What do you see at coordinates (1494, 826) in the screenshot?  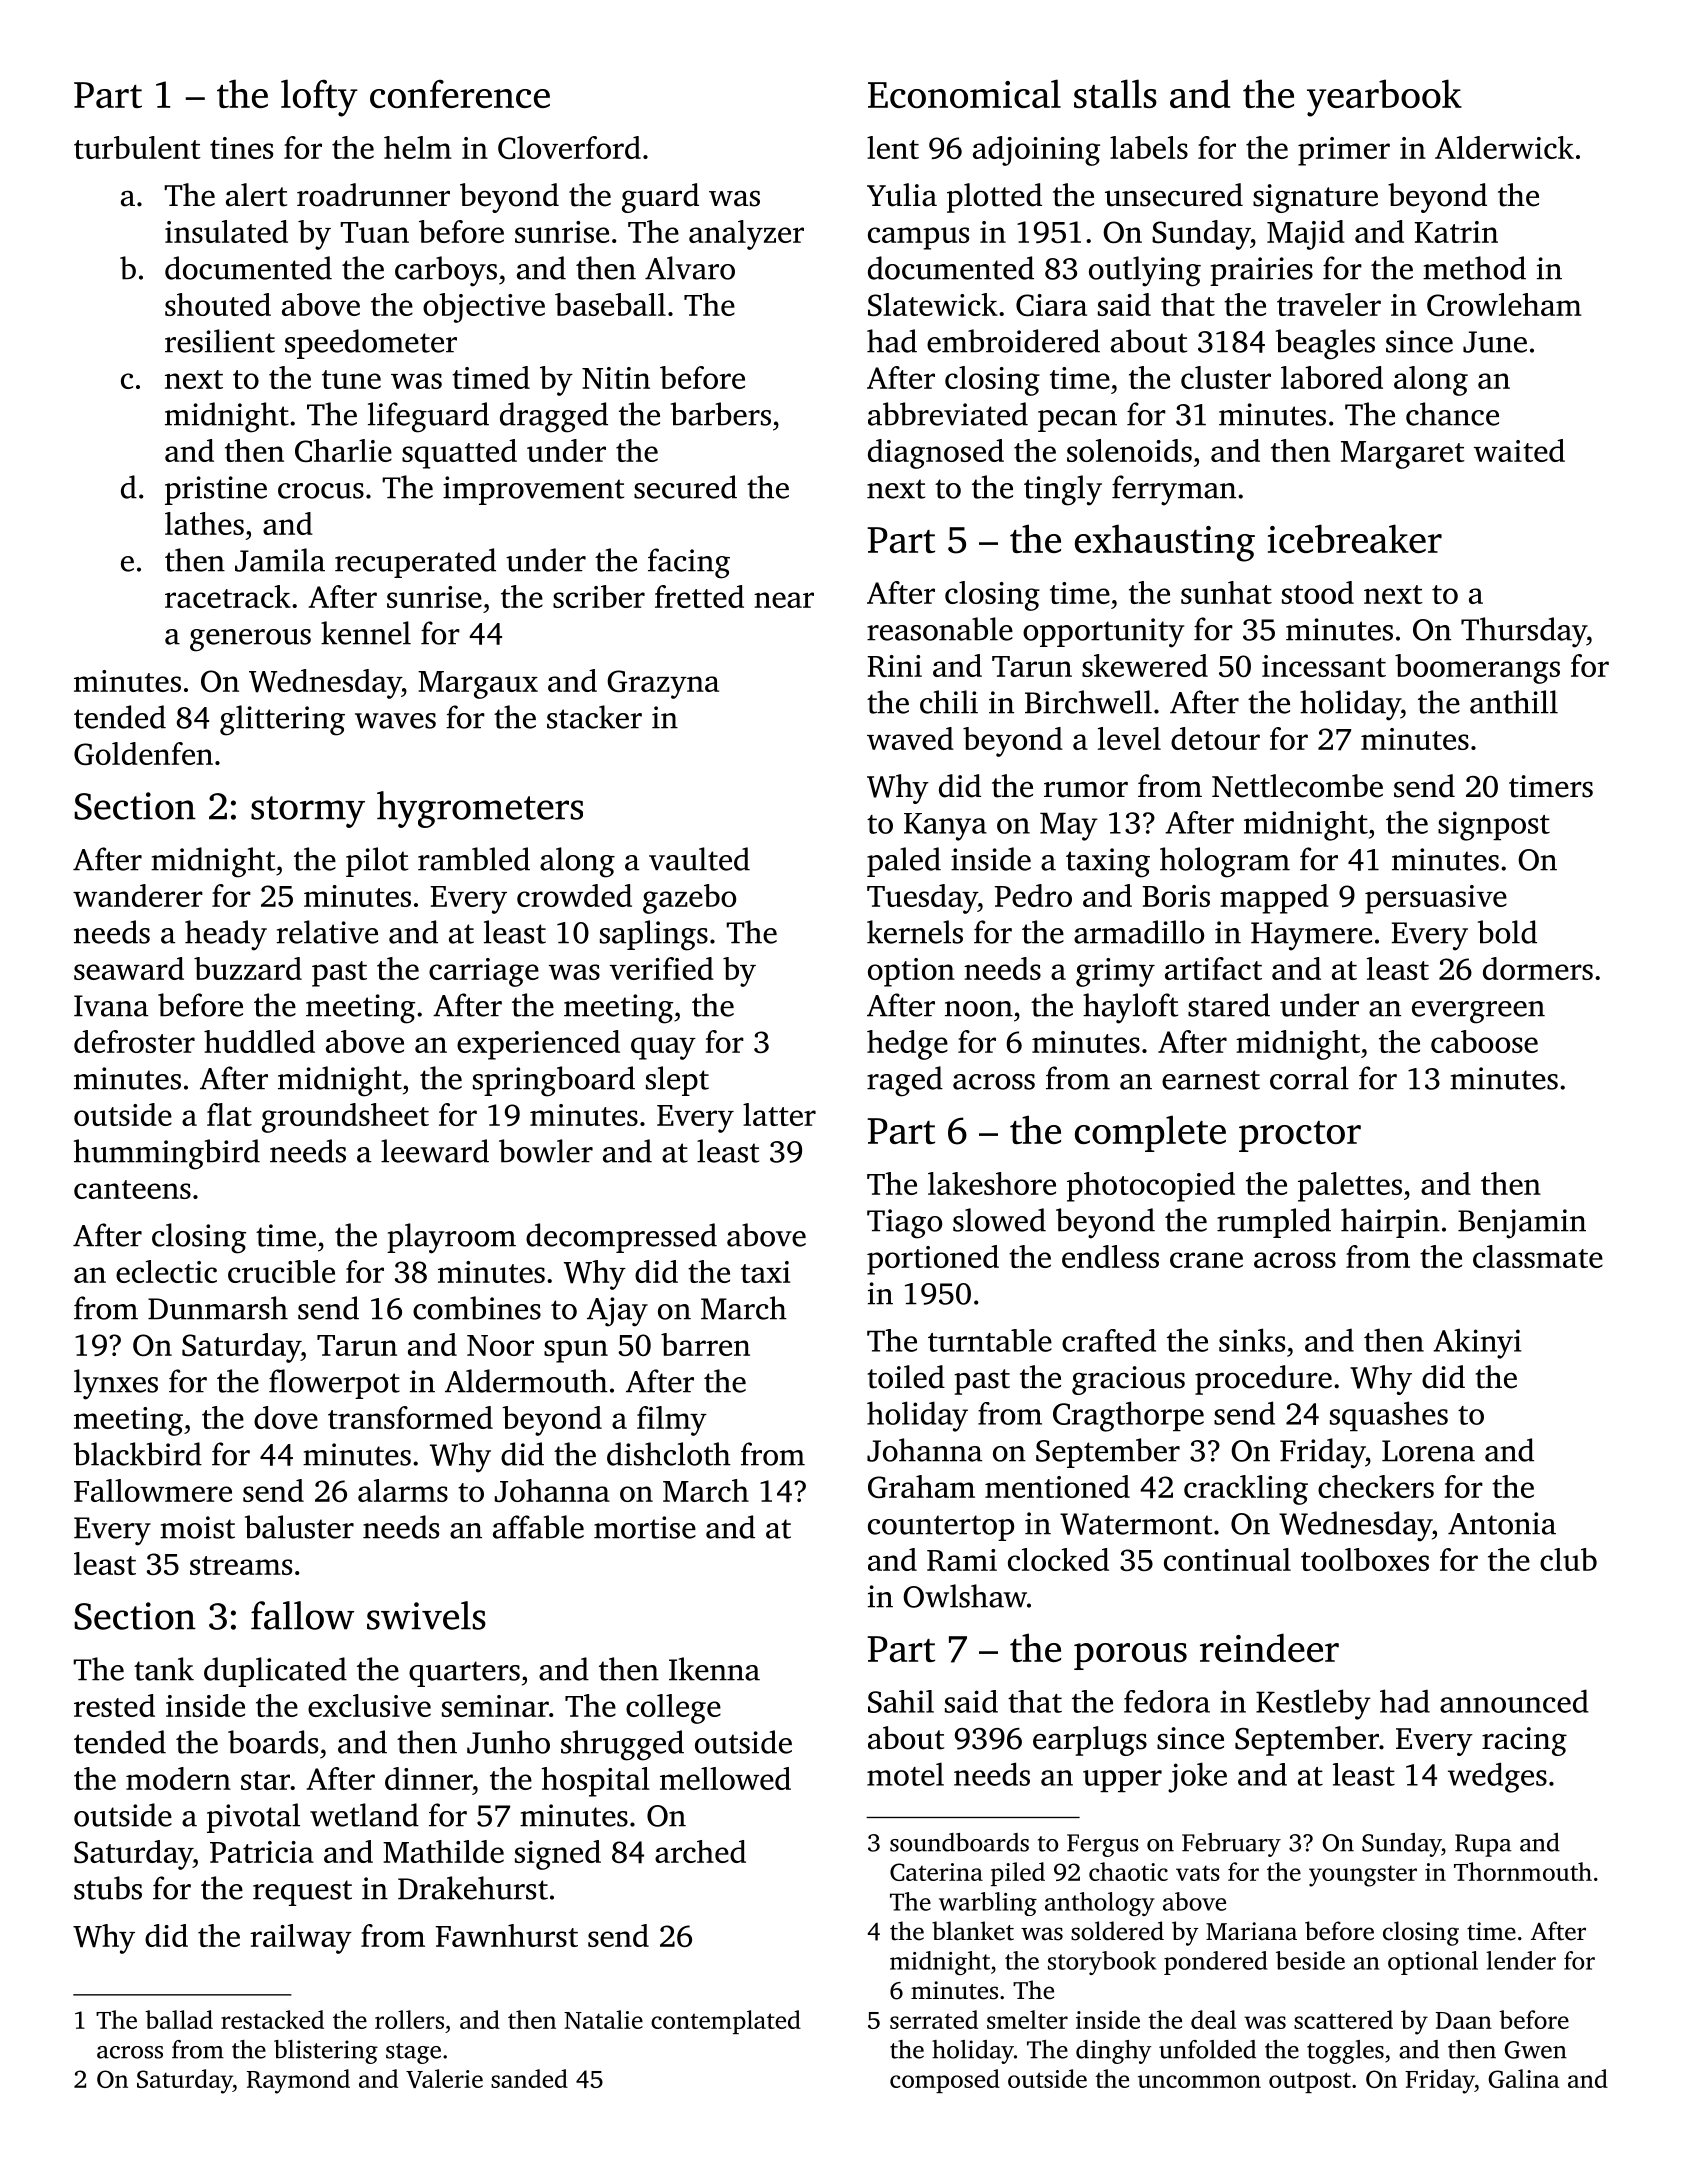 I see `signpost` at bounding box center [1494, 826].
